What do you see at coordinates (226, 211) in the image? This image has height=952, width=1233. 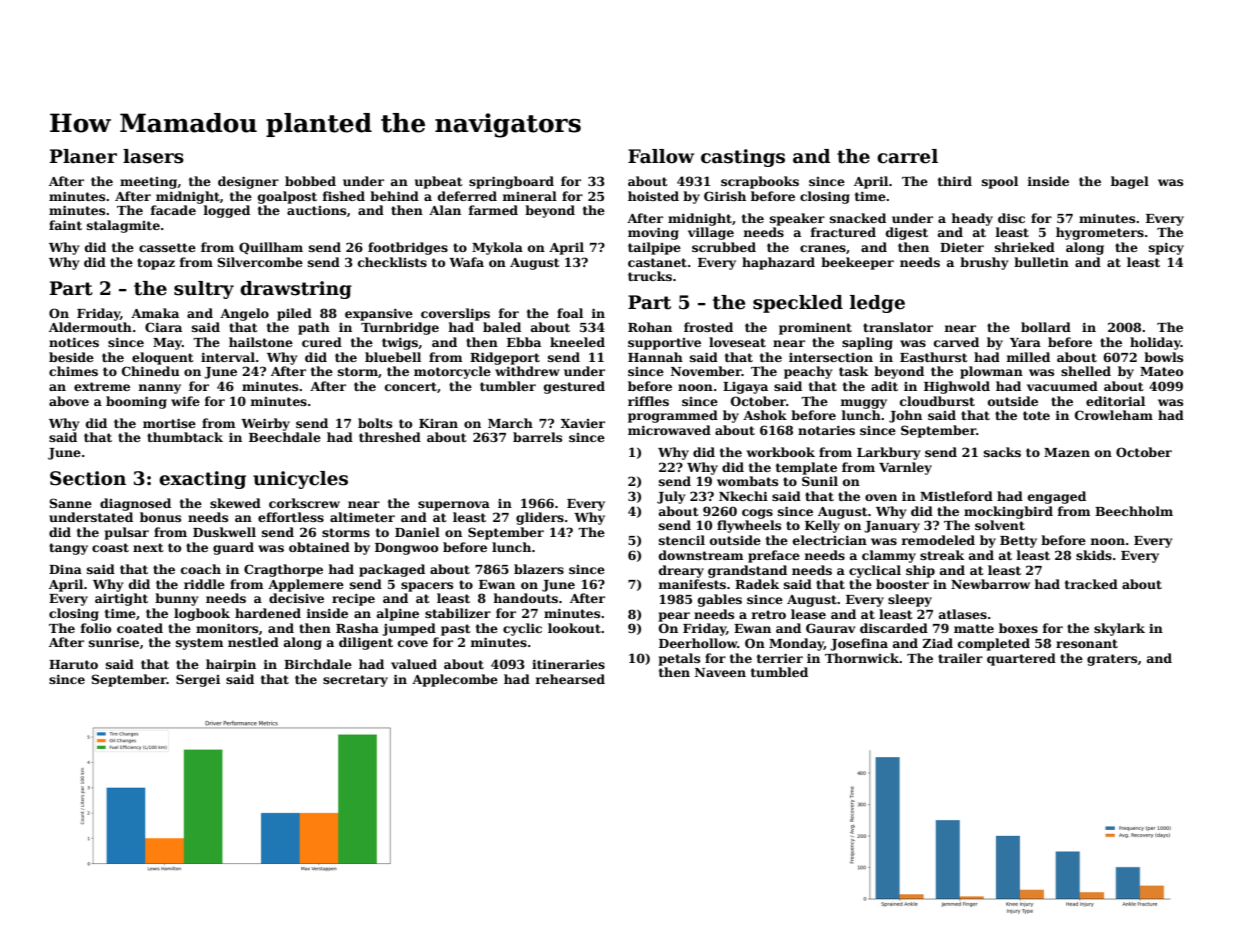 I see `logged` at bounding box center [226, 211].
